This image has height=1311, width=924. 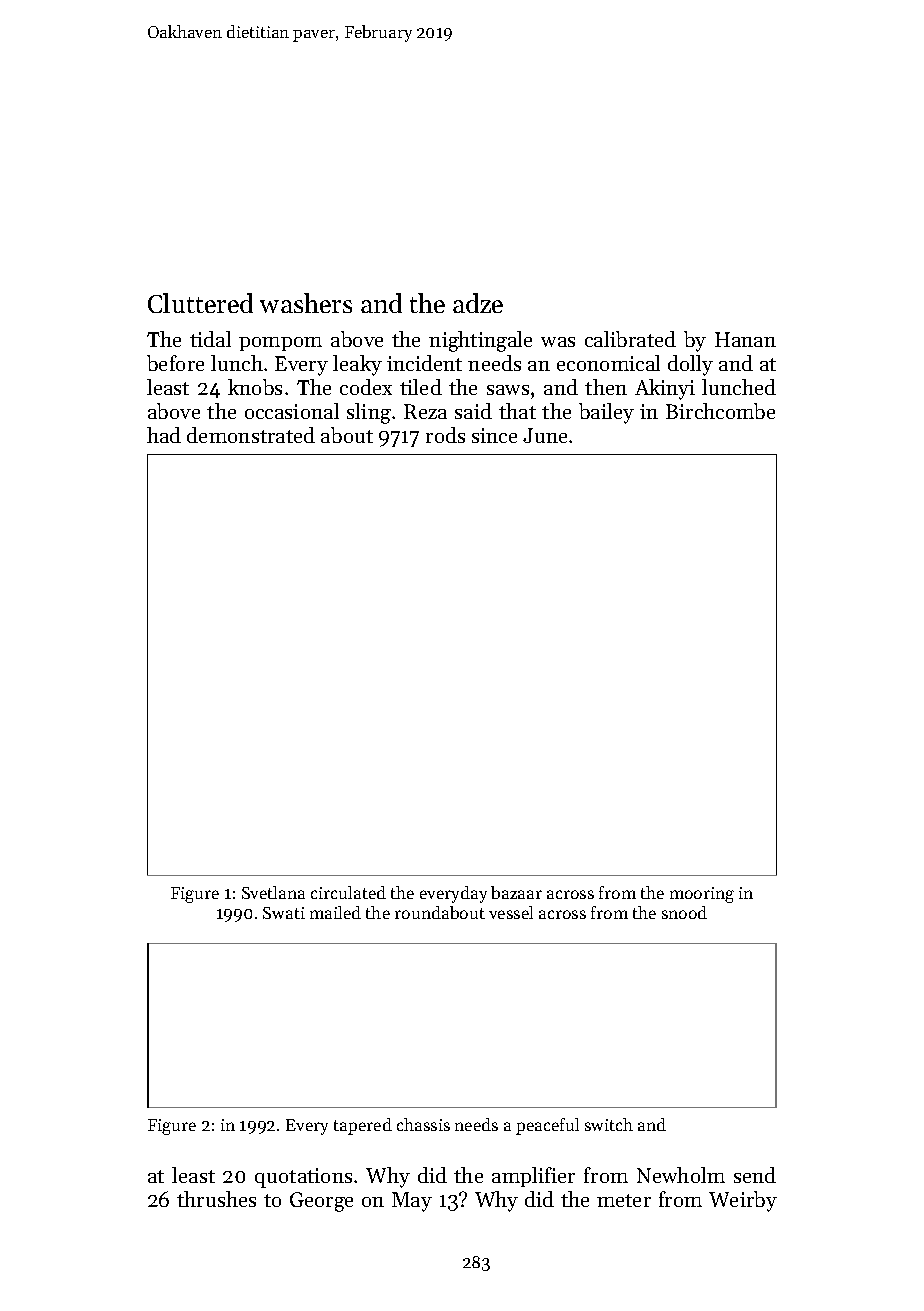 I want to click on Birchcombe, so click(x=720, y=411).
